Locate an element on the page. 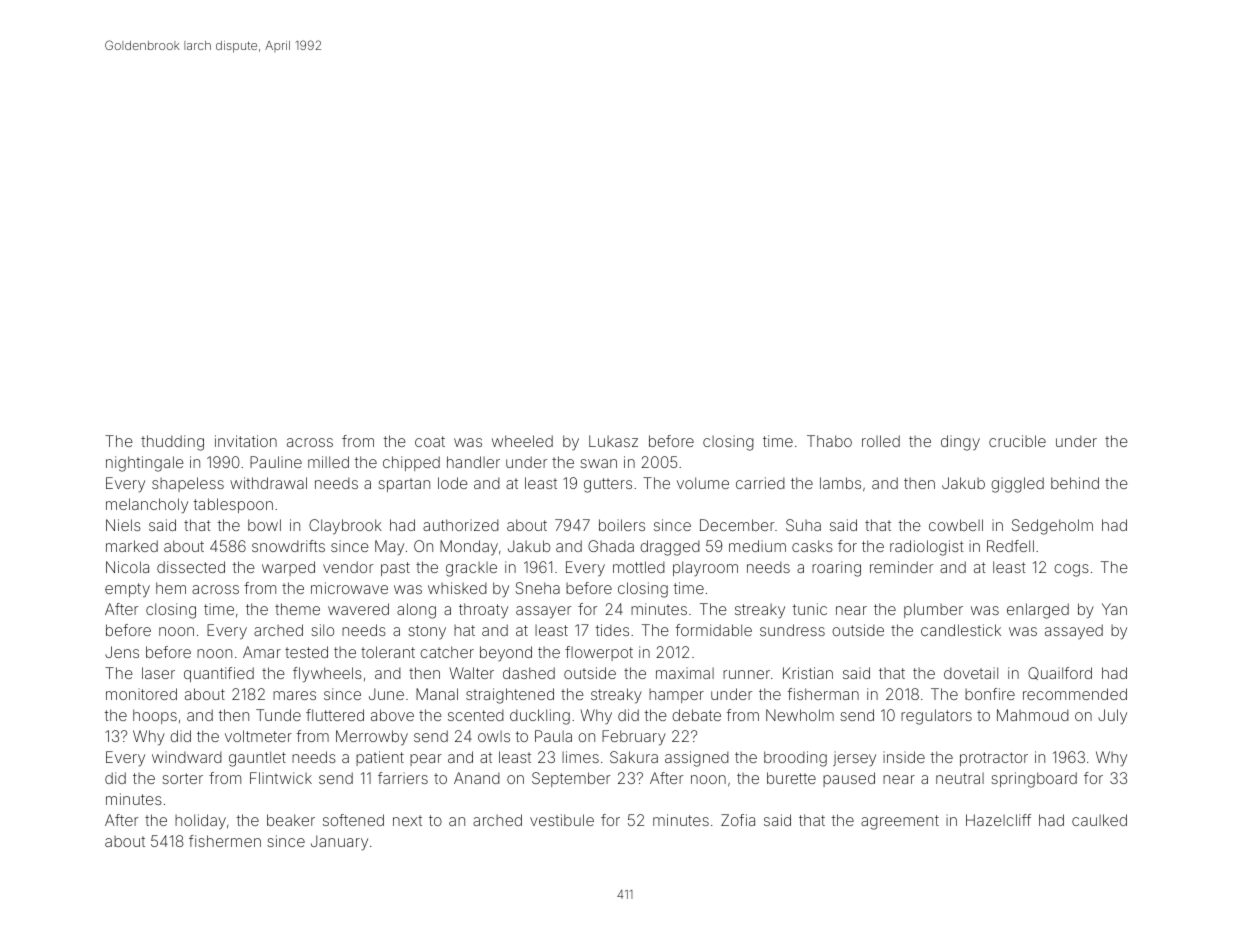  mottled is located at coordinates (639, 567).
